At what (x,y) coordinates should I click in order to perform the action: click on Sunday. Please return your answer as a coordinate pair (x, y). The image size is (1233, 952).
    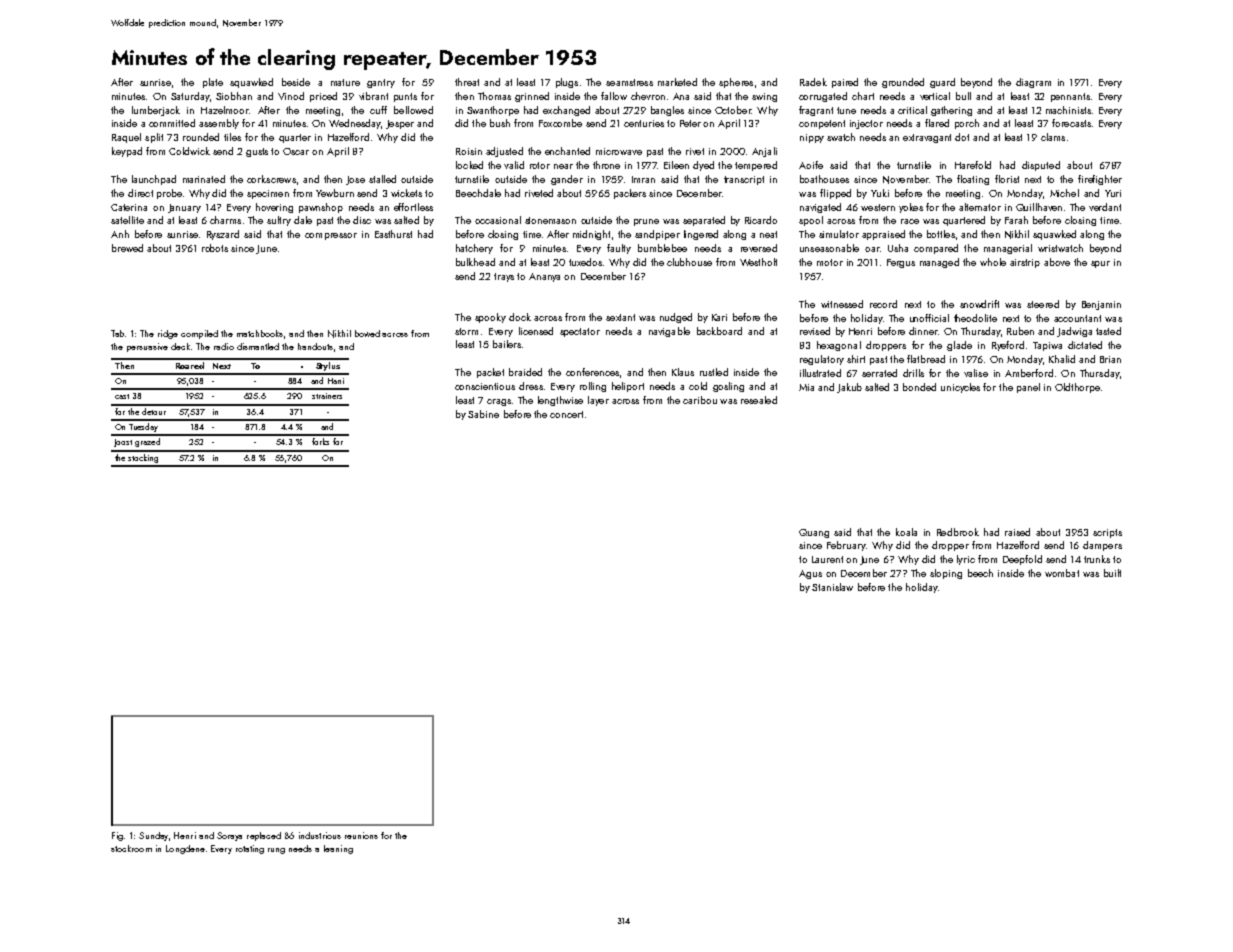
    Looking at the image, I should click on (153, 836).
